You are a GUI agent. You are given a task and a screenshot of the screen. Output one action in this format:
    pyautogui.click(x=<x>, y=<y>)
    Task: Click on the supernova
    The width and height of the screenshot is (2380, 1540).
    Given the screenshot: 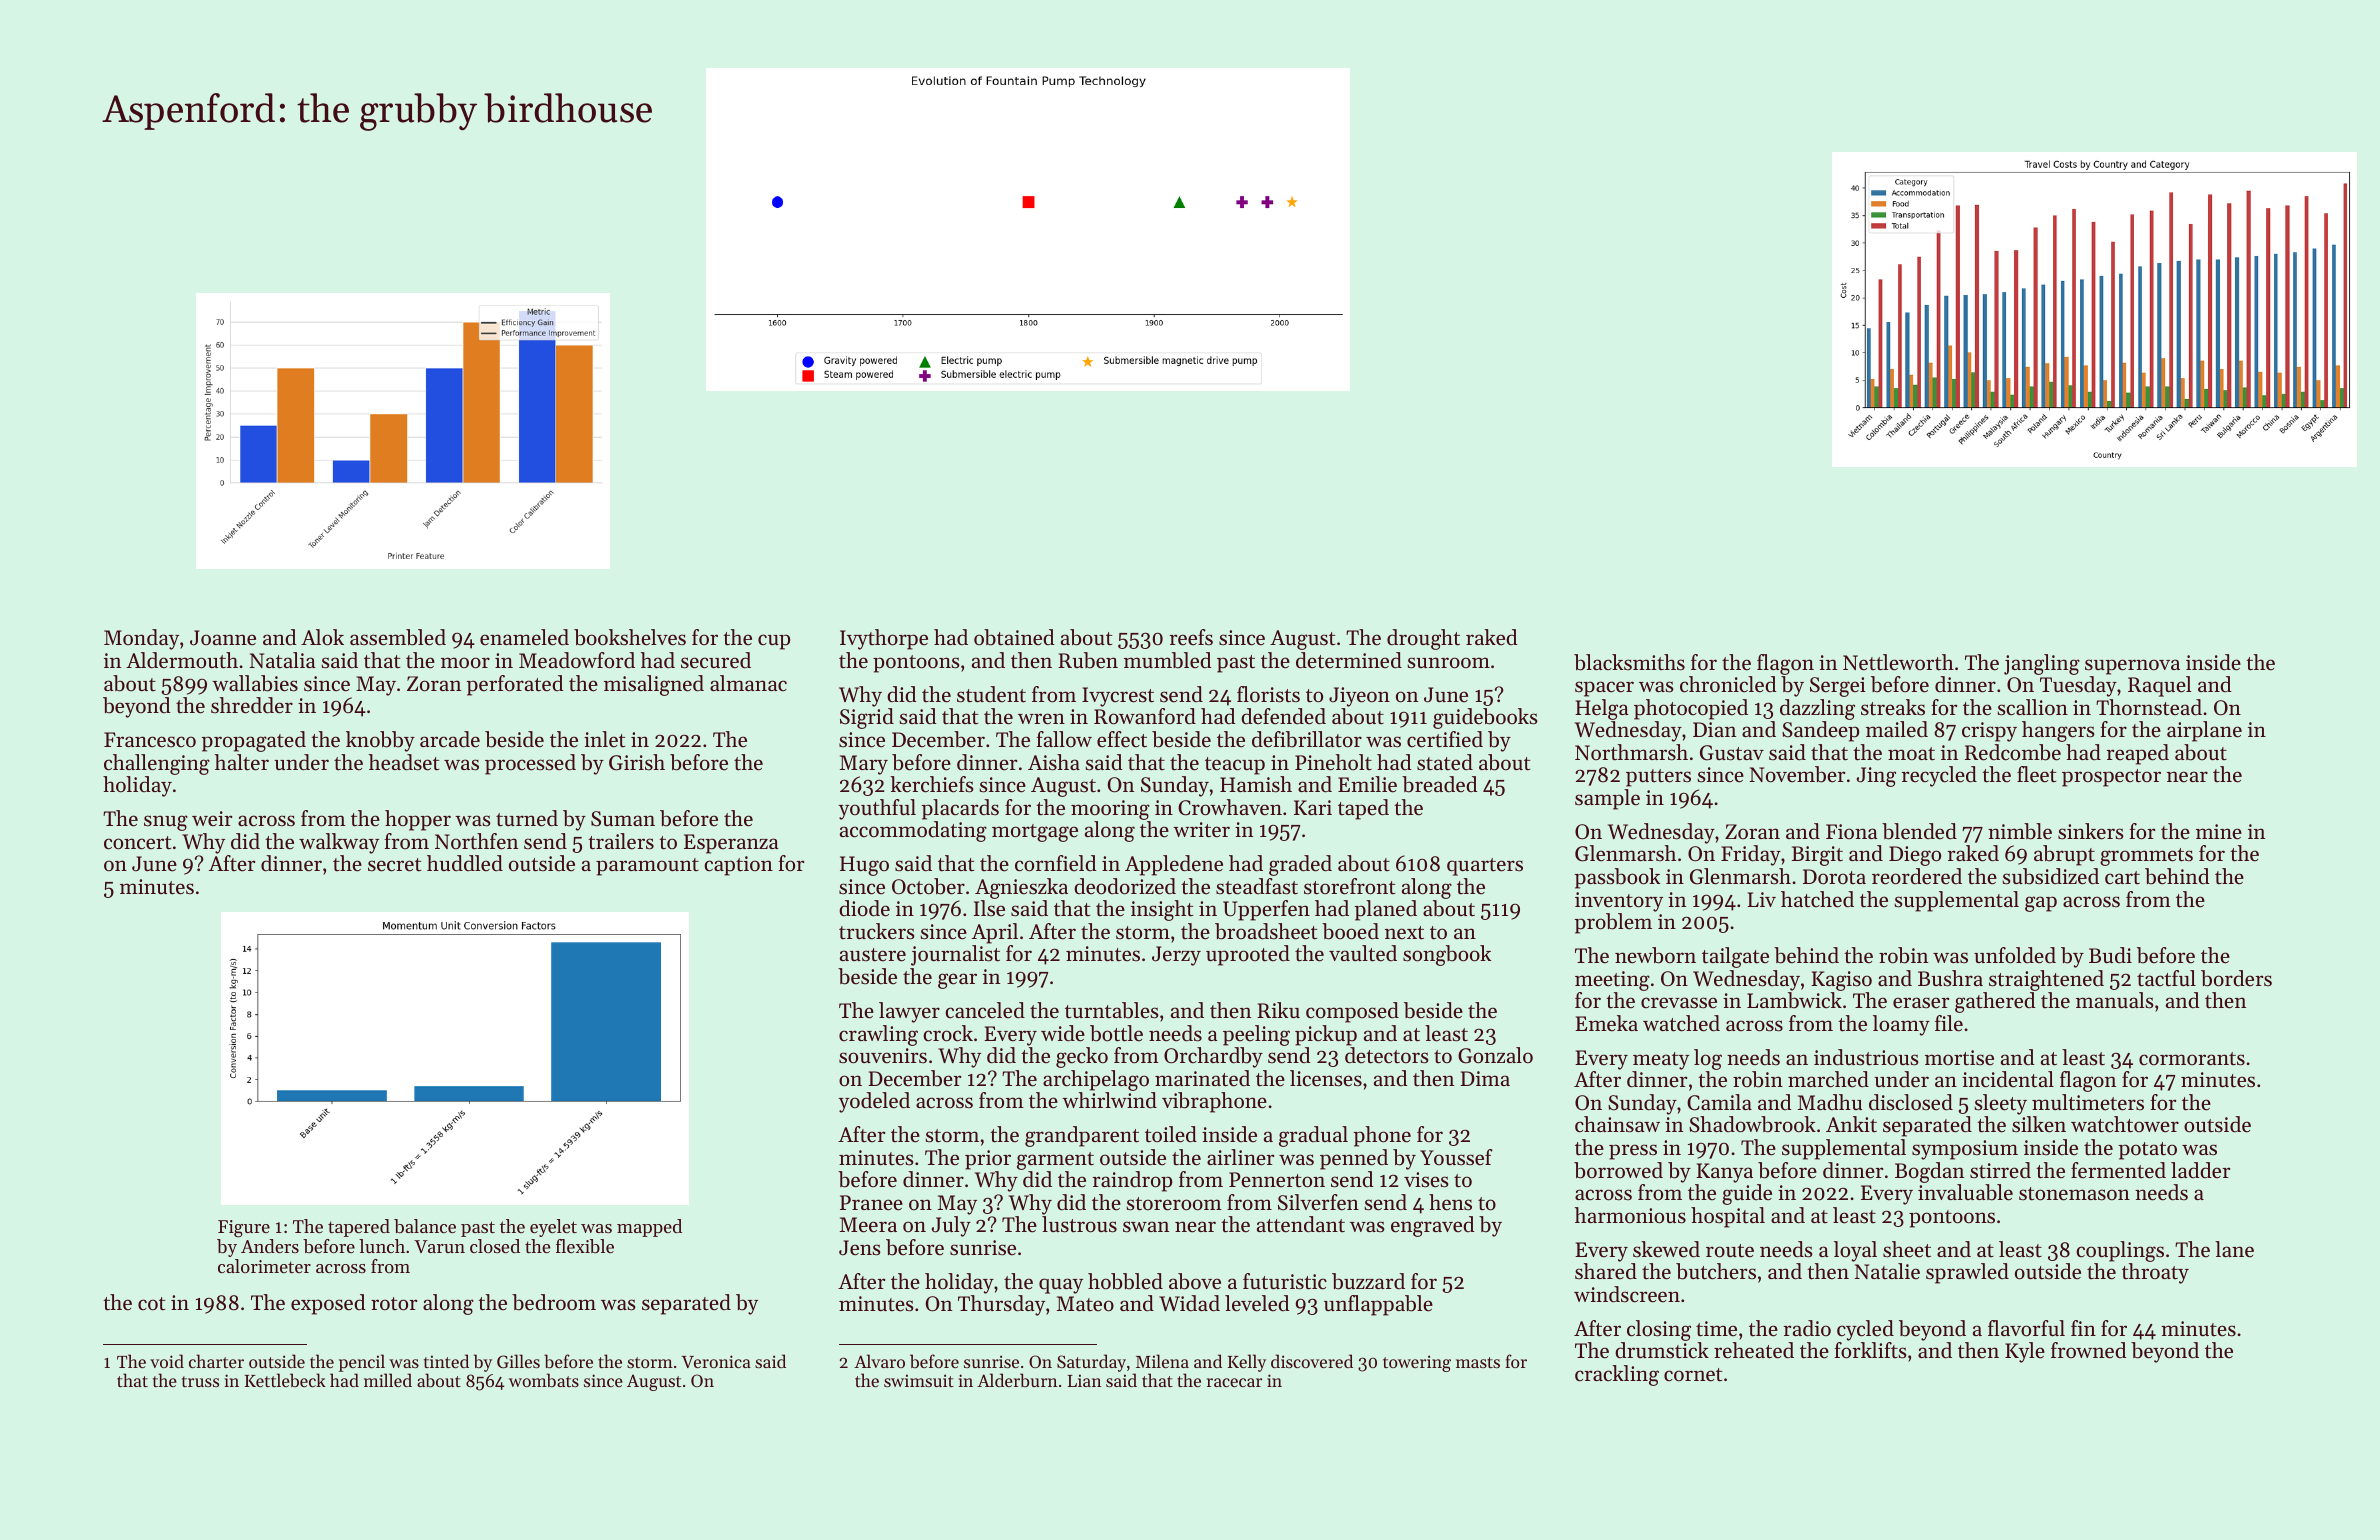 What is the action you would take?
    pyautogui.click(x=2132, y=667)
